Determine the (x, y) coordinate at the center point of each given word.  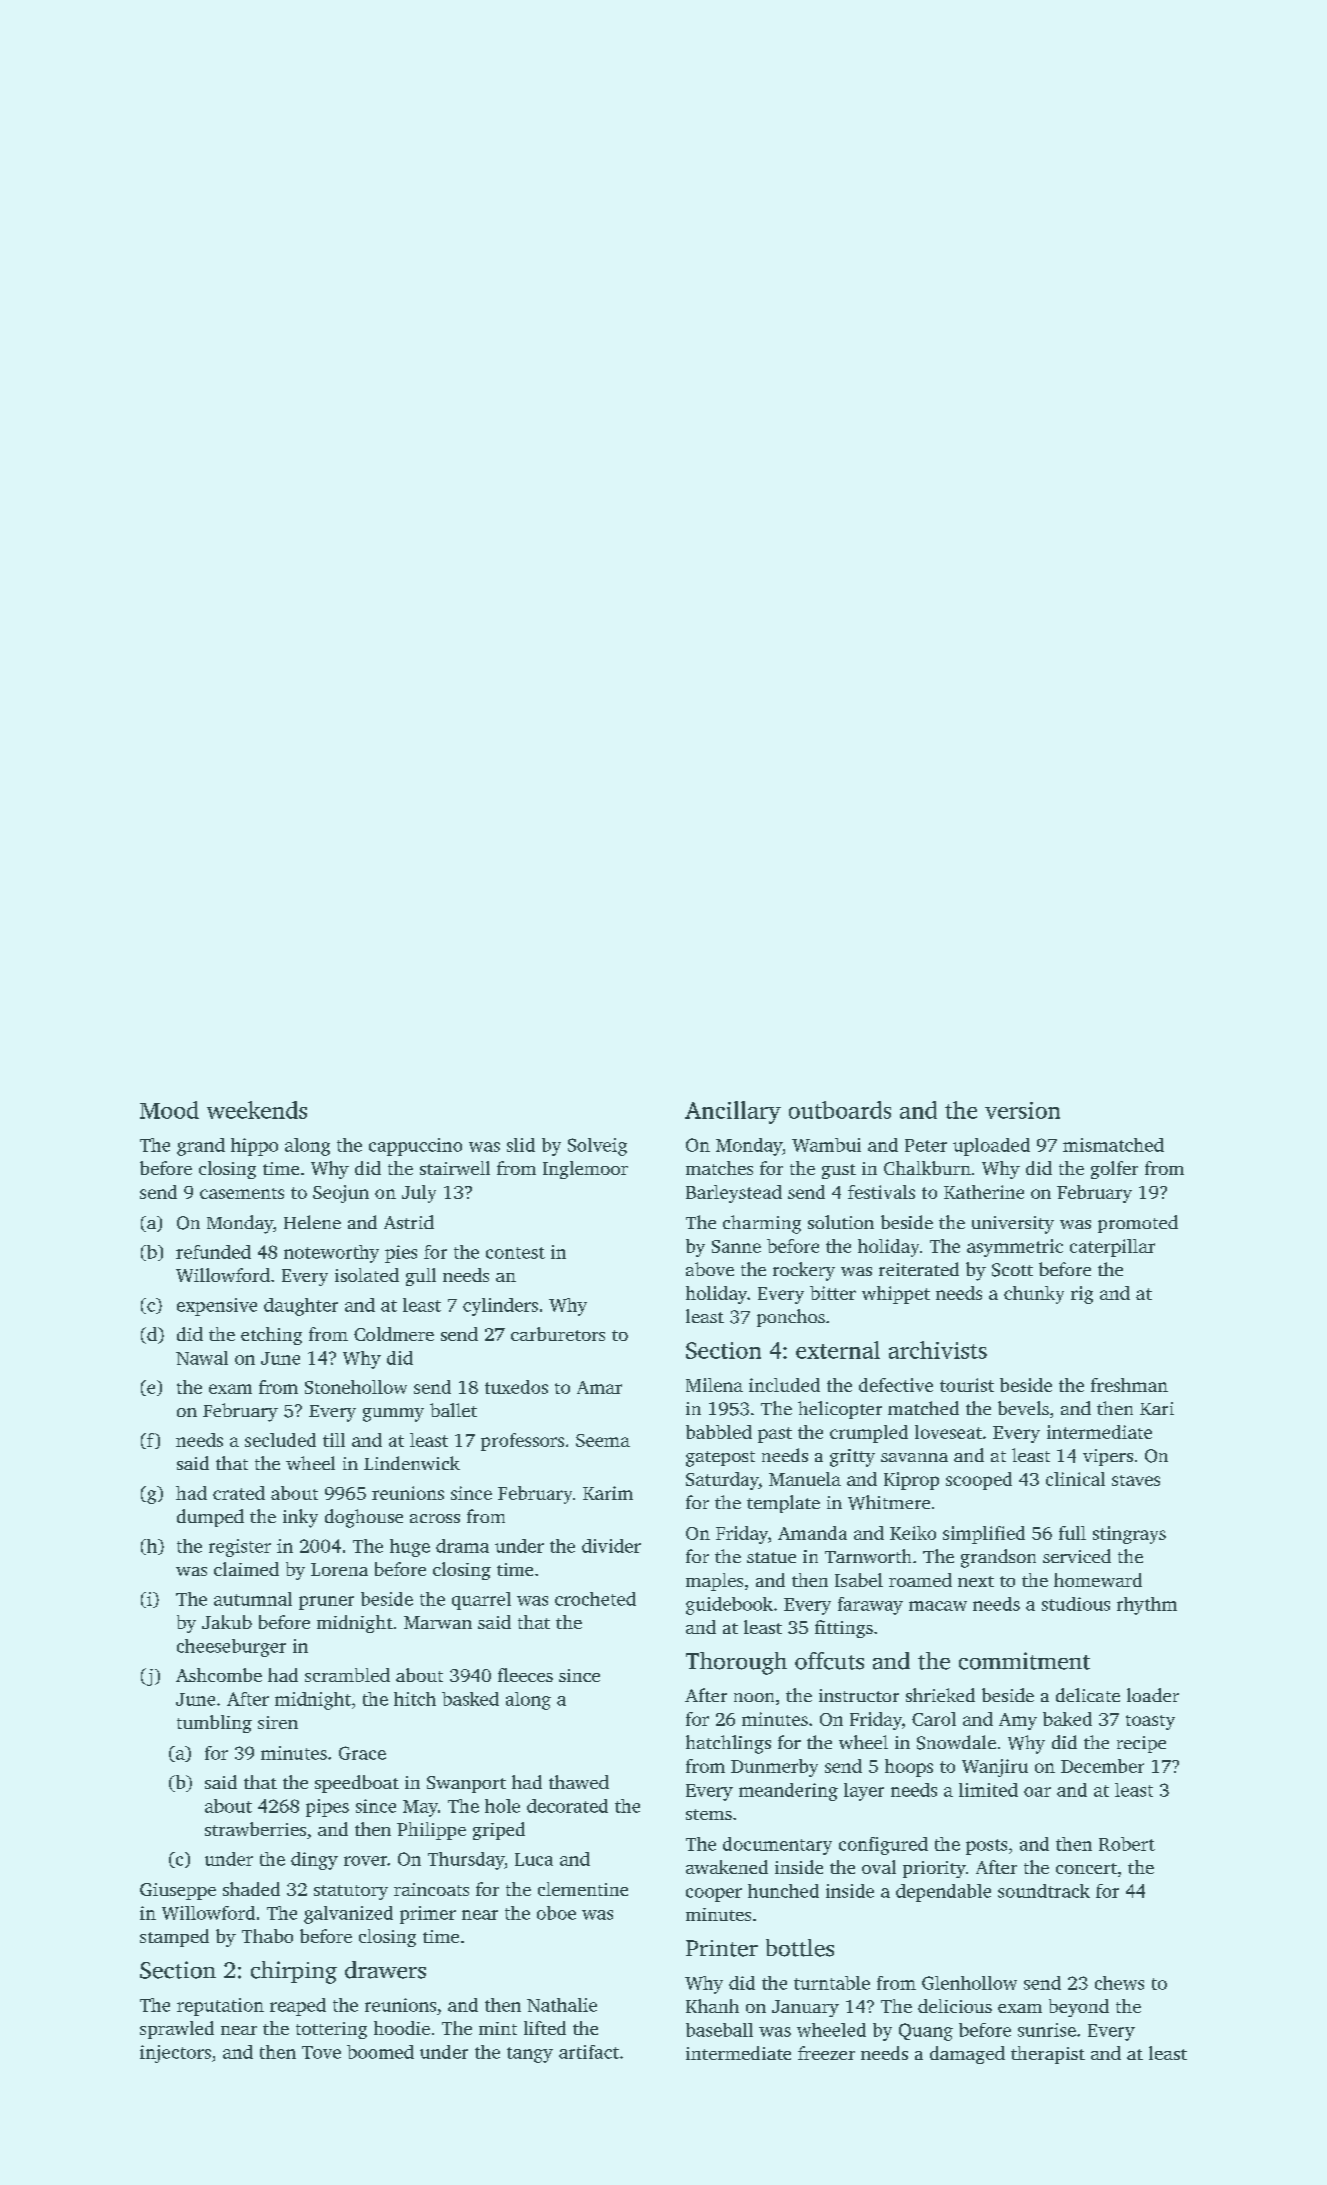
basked (470, 1699)
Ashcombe (219, 1675)
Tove (321, 2052)
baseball (719, 2030)
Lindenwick (412, 1463)
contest (515, 1253)
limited (988, 1790)
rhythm (1147, 1606)
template (783, 1504)
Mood (169, 1110)
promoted (1138, 1224)
